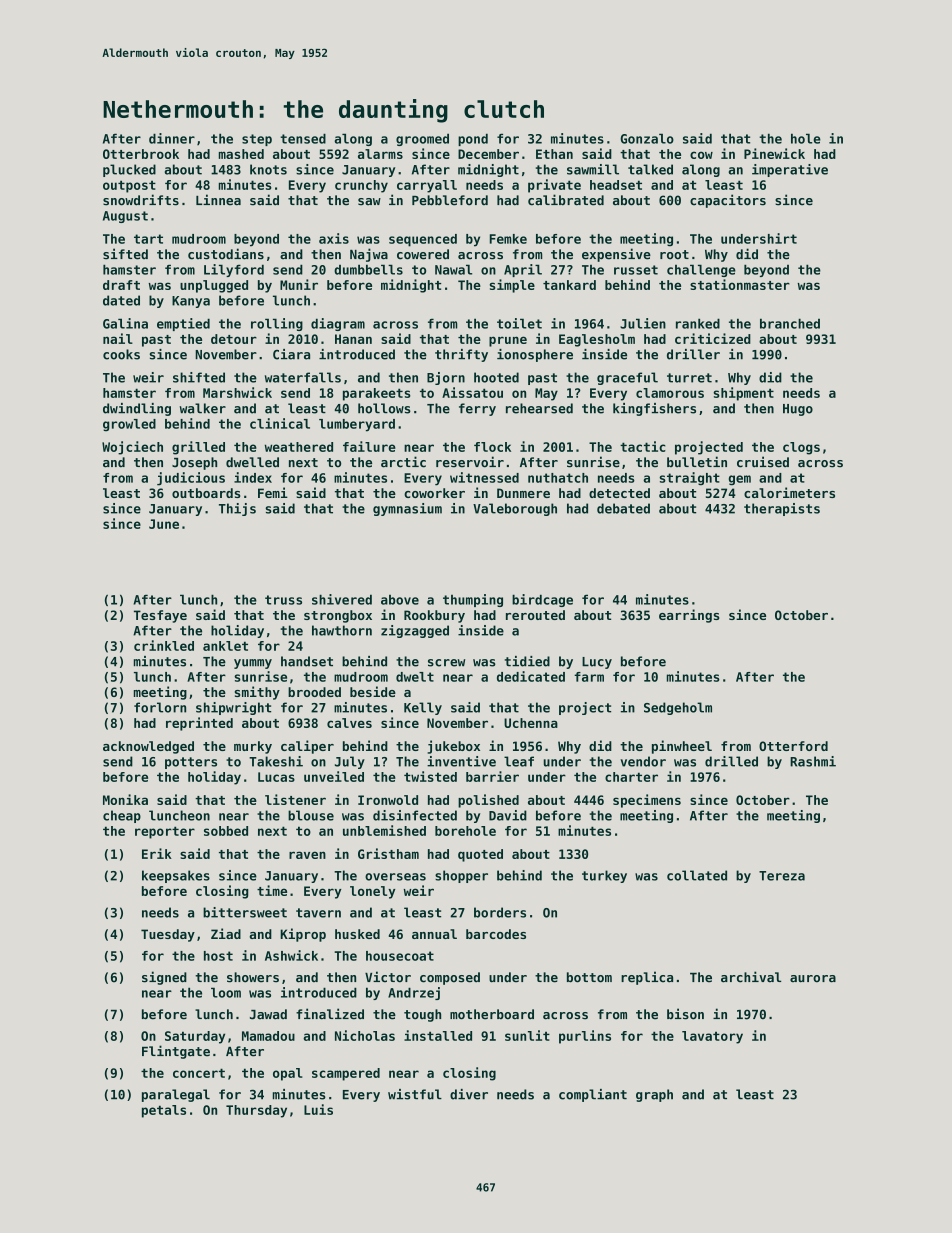 The height and width of the image is (1233, 952). What do you see at coordinates (647, 801) in the image?
I see `specimens` at bounding box center [647, 801].
